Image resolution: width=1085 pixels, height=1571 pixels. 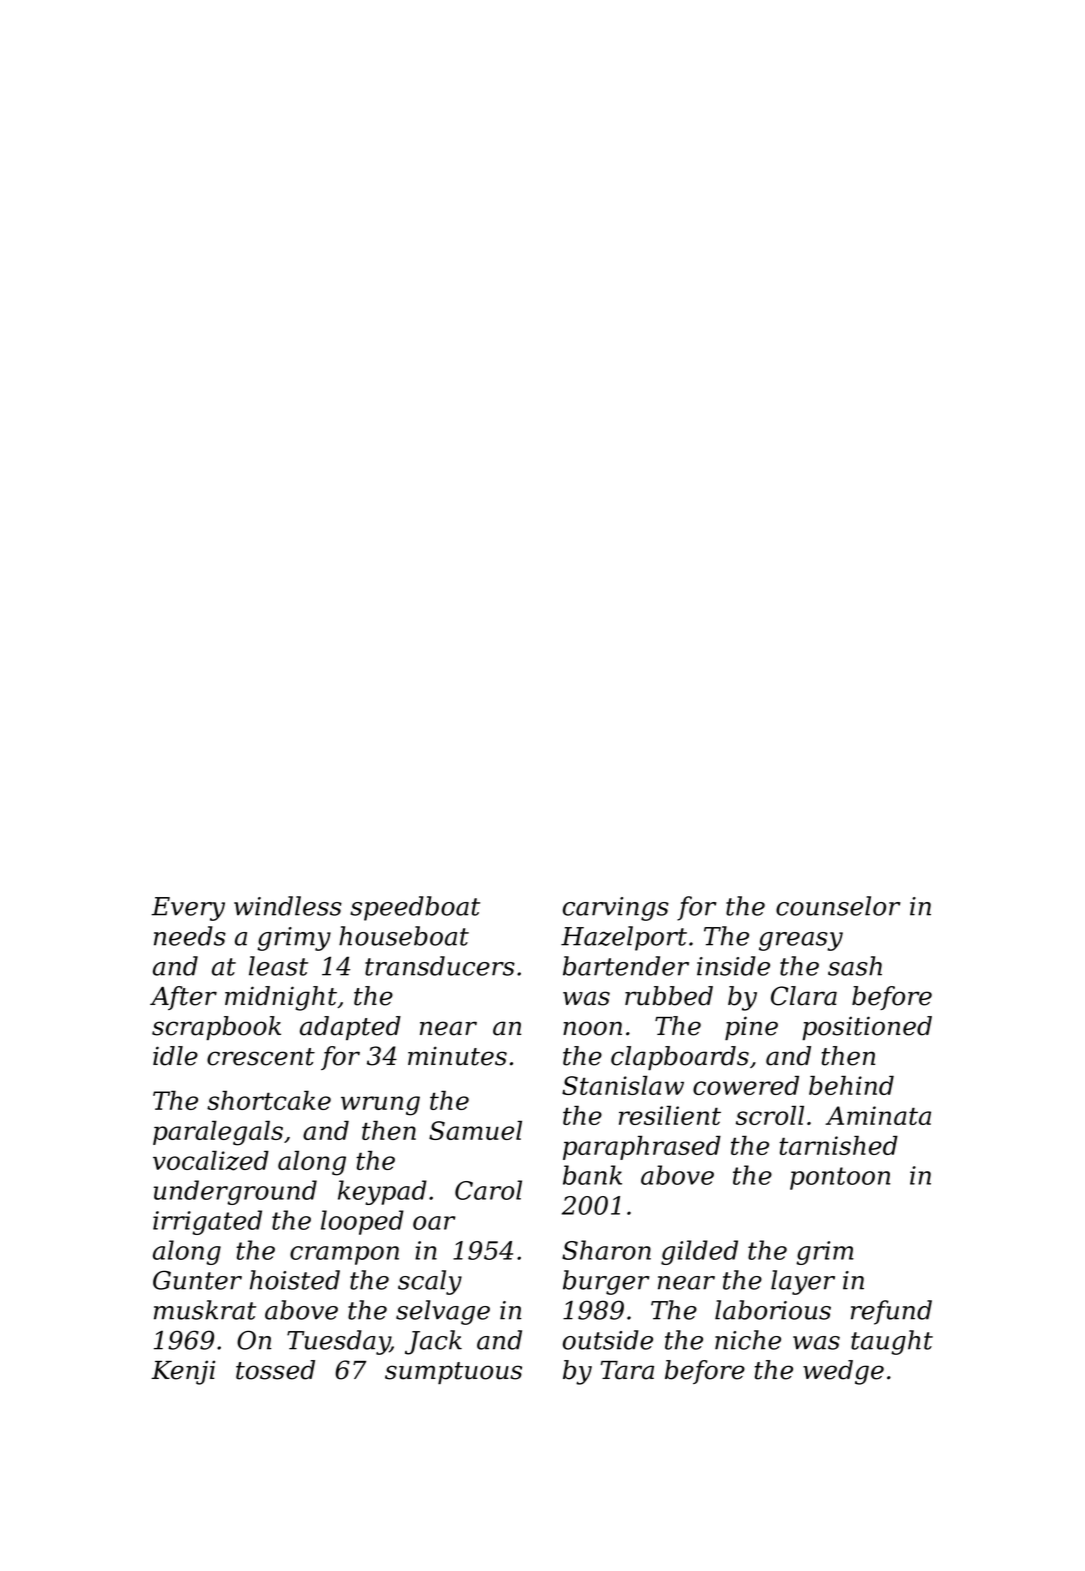 What do you see at coordinates (838, 1145) in the screenshot?
I see `tarnished` at bounding box center [838, 1145].
